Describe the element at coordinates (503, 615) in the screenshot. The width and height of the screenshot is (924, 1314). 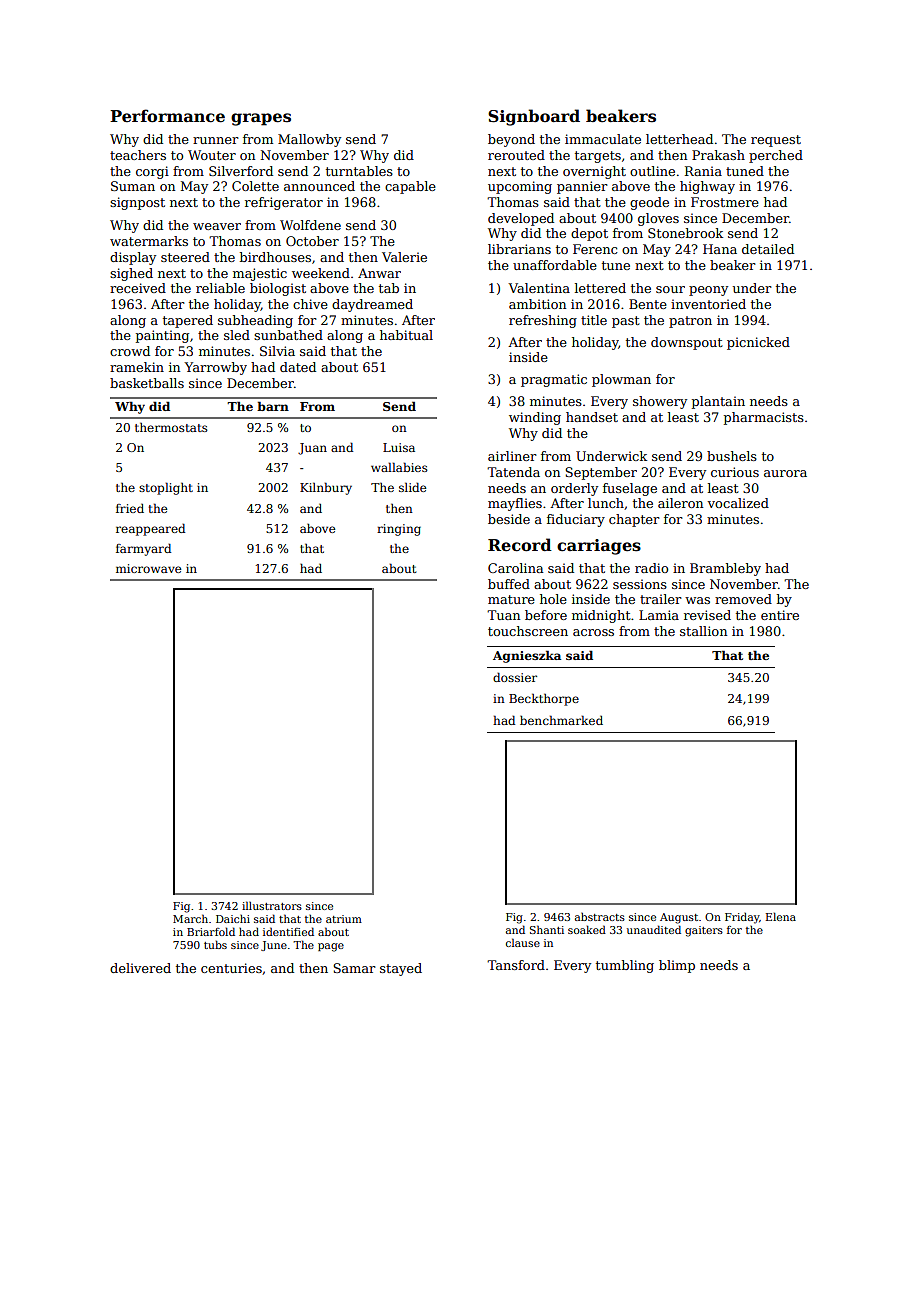
I see `Tuan` at that location.
